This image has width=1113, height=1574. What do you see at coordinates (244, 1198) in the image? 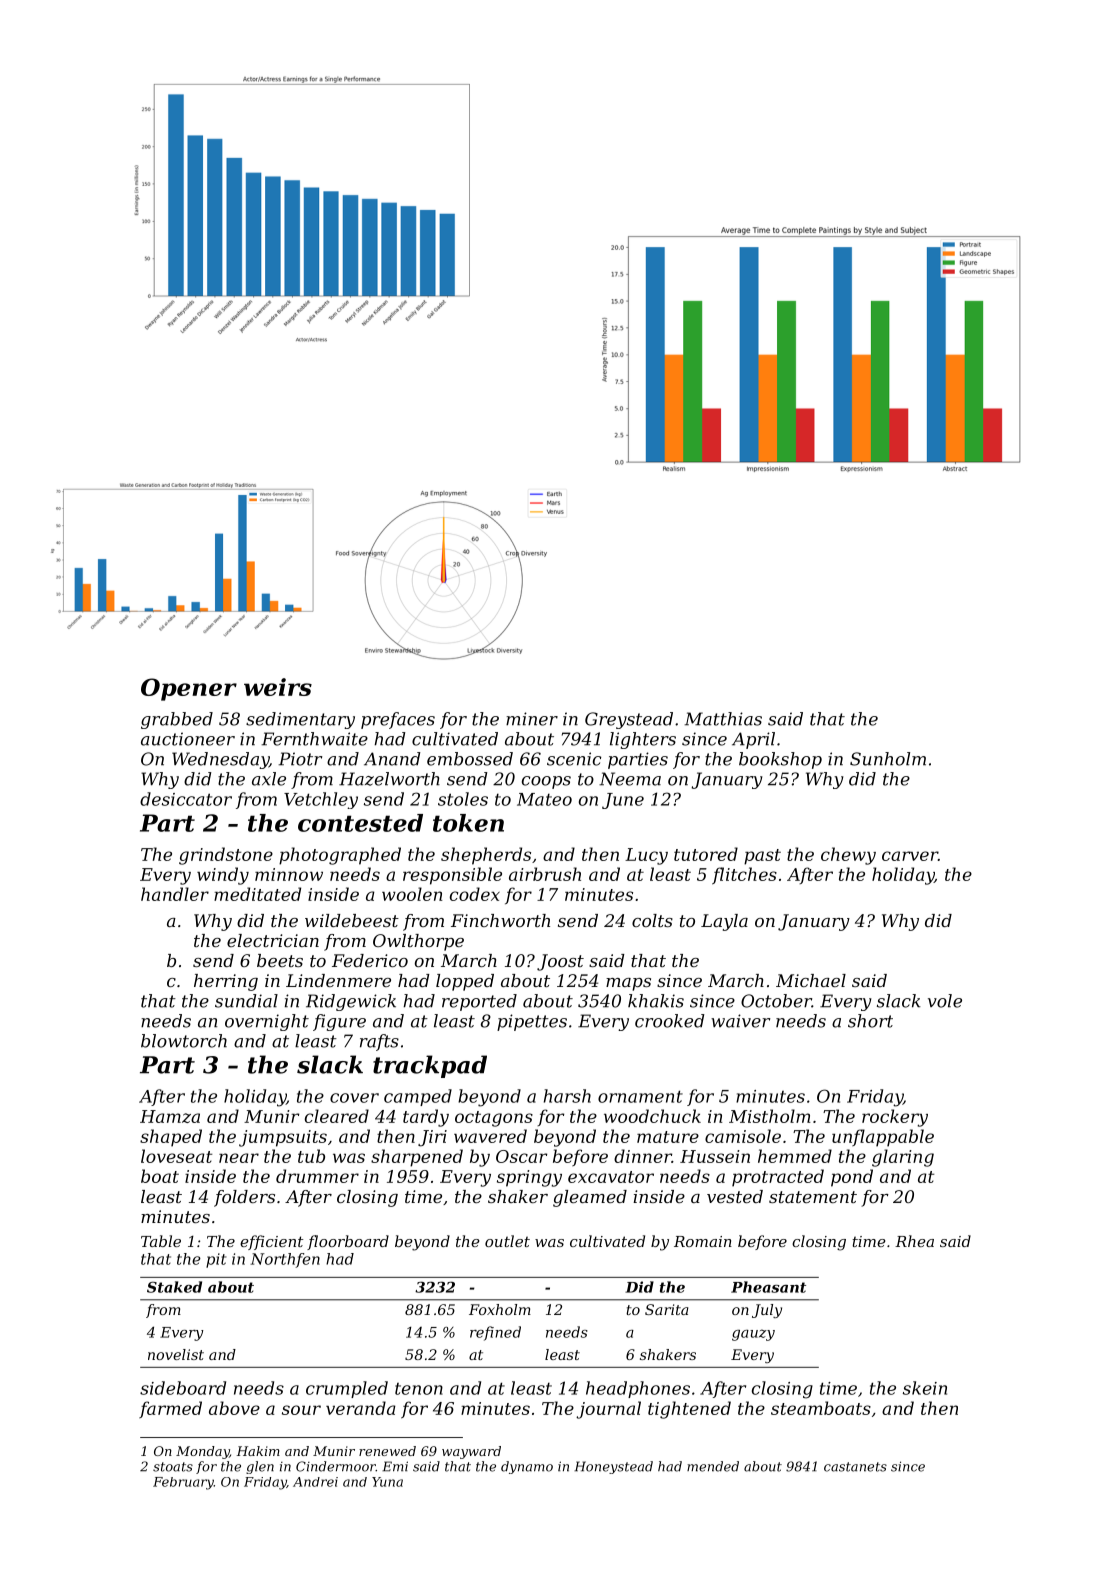
I see `folders` at bounding box center [244, 1198].
